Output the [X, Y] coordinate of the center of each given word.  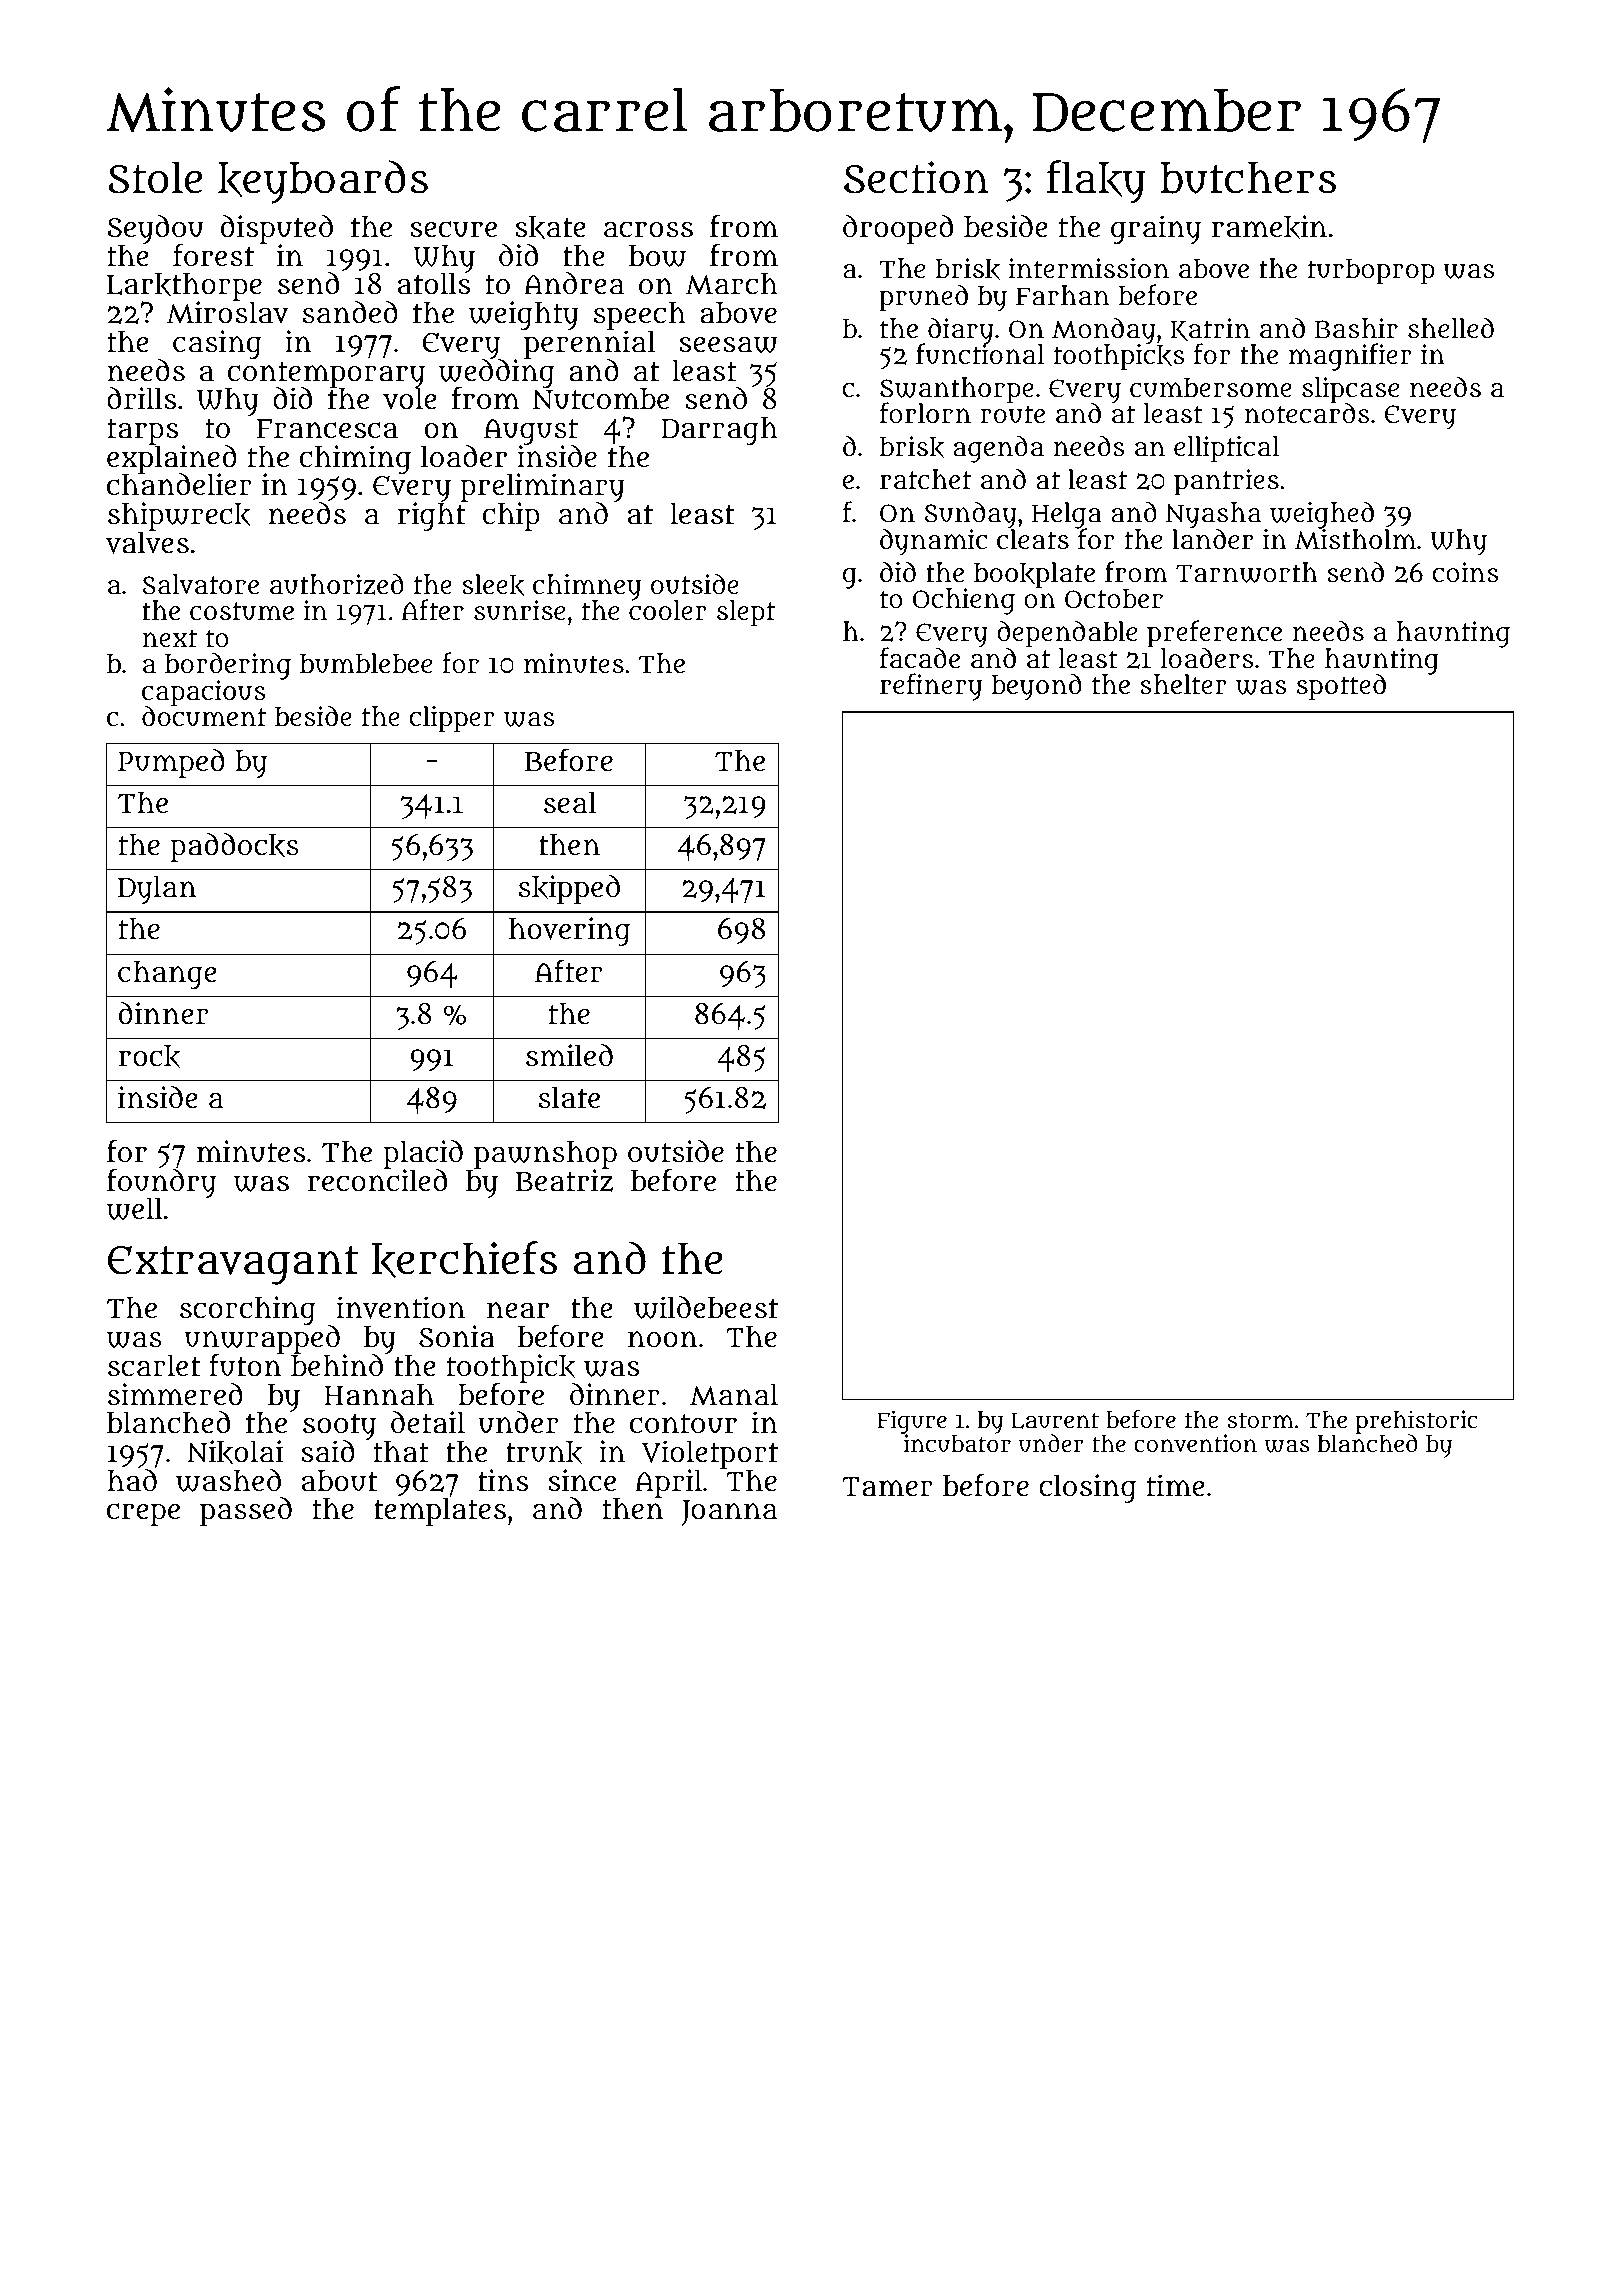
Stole [155, 177]
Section [916, 177]
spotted [1341, 687]
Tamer [887, 1487]
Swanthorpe [957, 390]
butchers [1248, 177]
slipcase [1350, 390]
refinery [931, 687]
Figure [912, 1422]
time [1176, 1485]
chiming [355, 459]
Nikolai [235, 1452]
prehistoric [1416, 1422]
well [135, 1208]
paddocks [234, 847]
